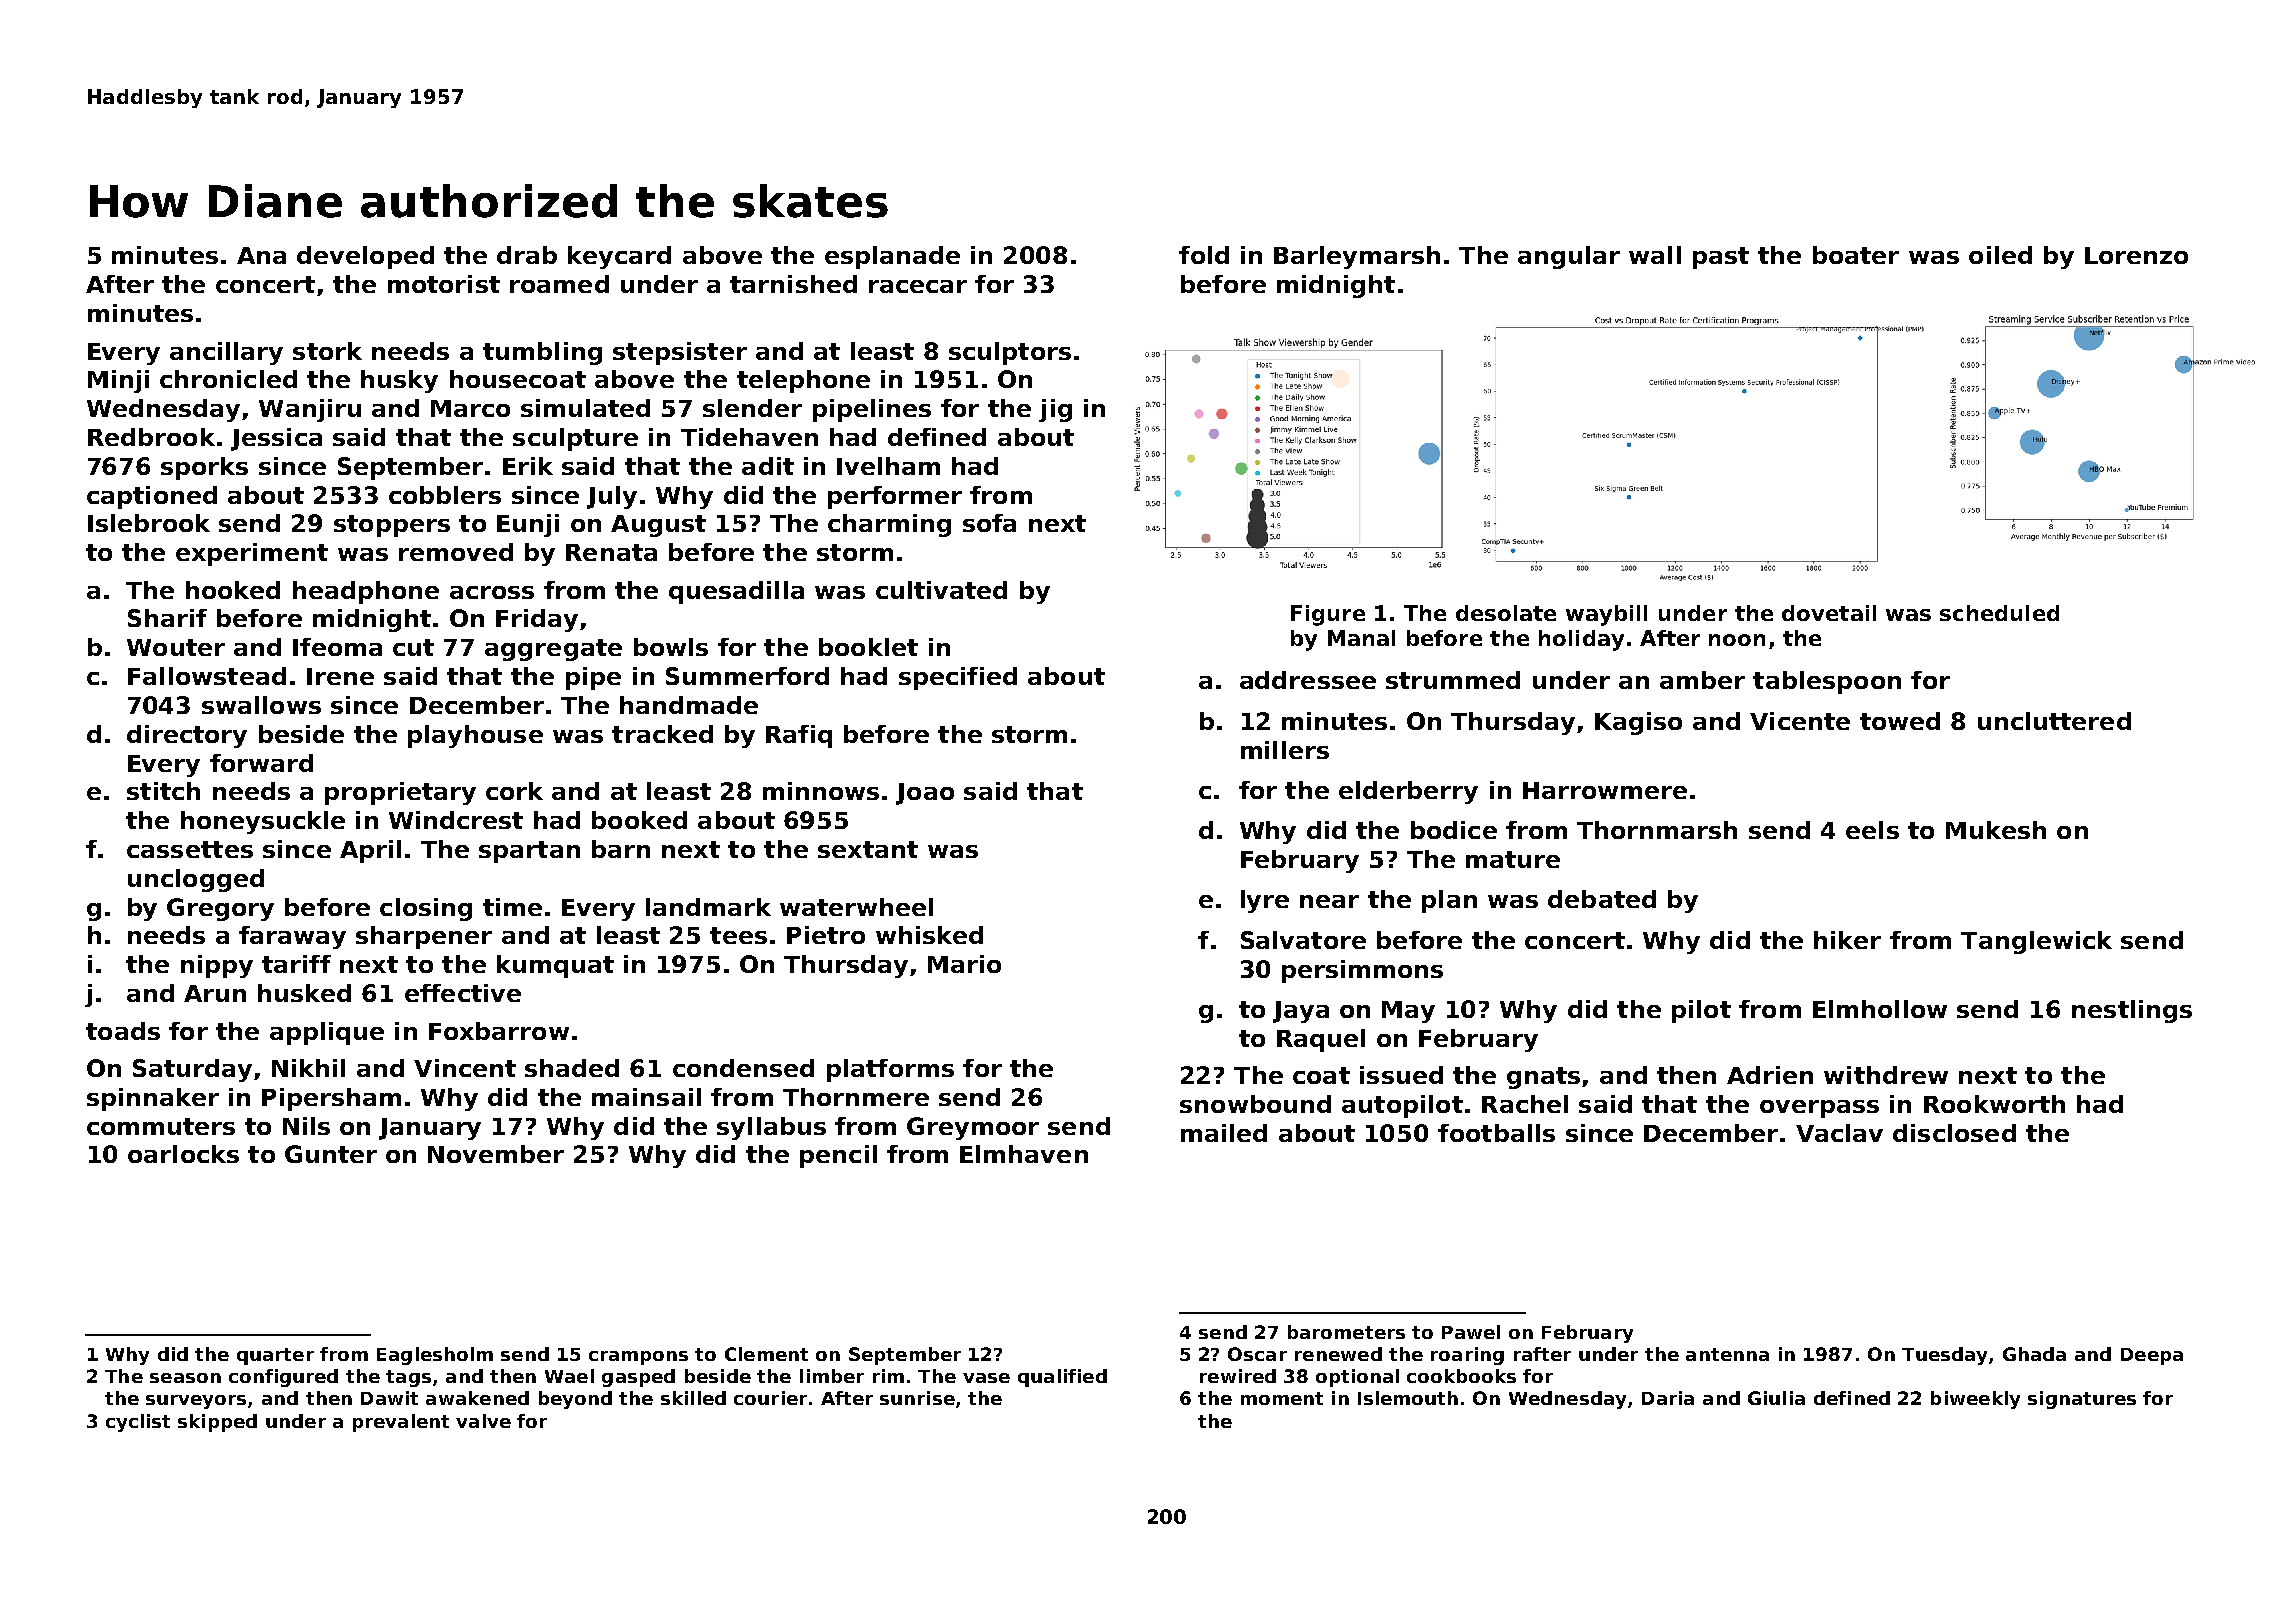 This image has width=2292, height=1620. What do you see at coordinates (1357, 257) in the image?
I see `Barleymarsh` at bounding box center [1357, 257].
